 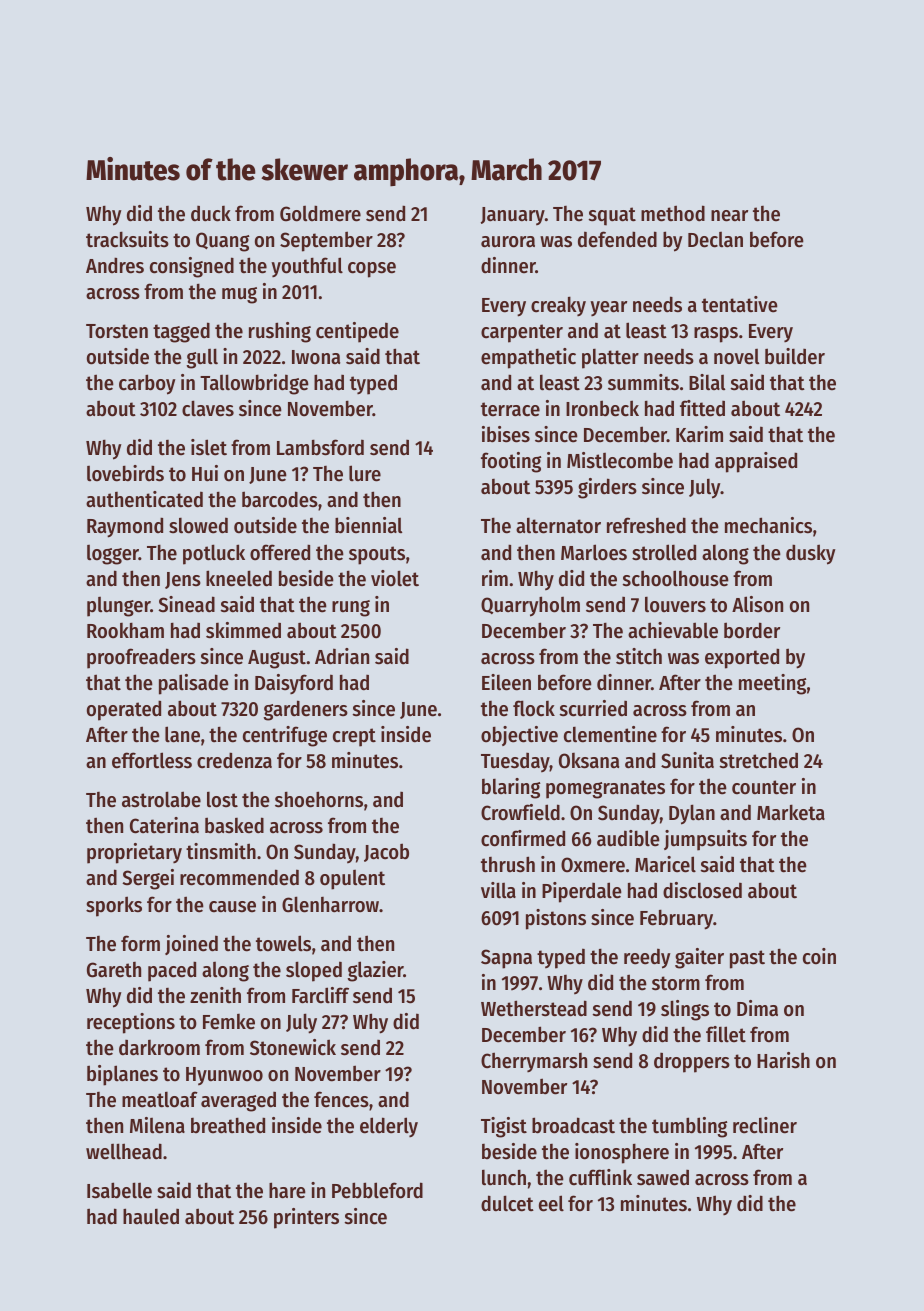 I want to click on Declan, so click(x=715, y=240).
